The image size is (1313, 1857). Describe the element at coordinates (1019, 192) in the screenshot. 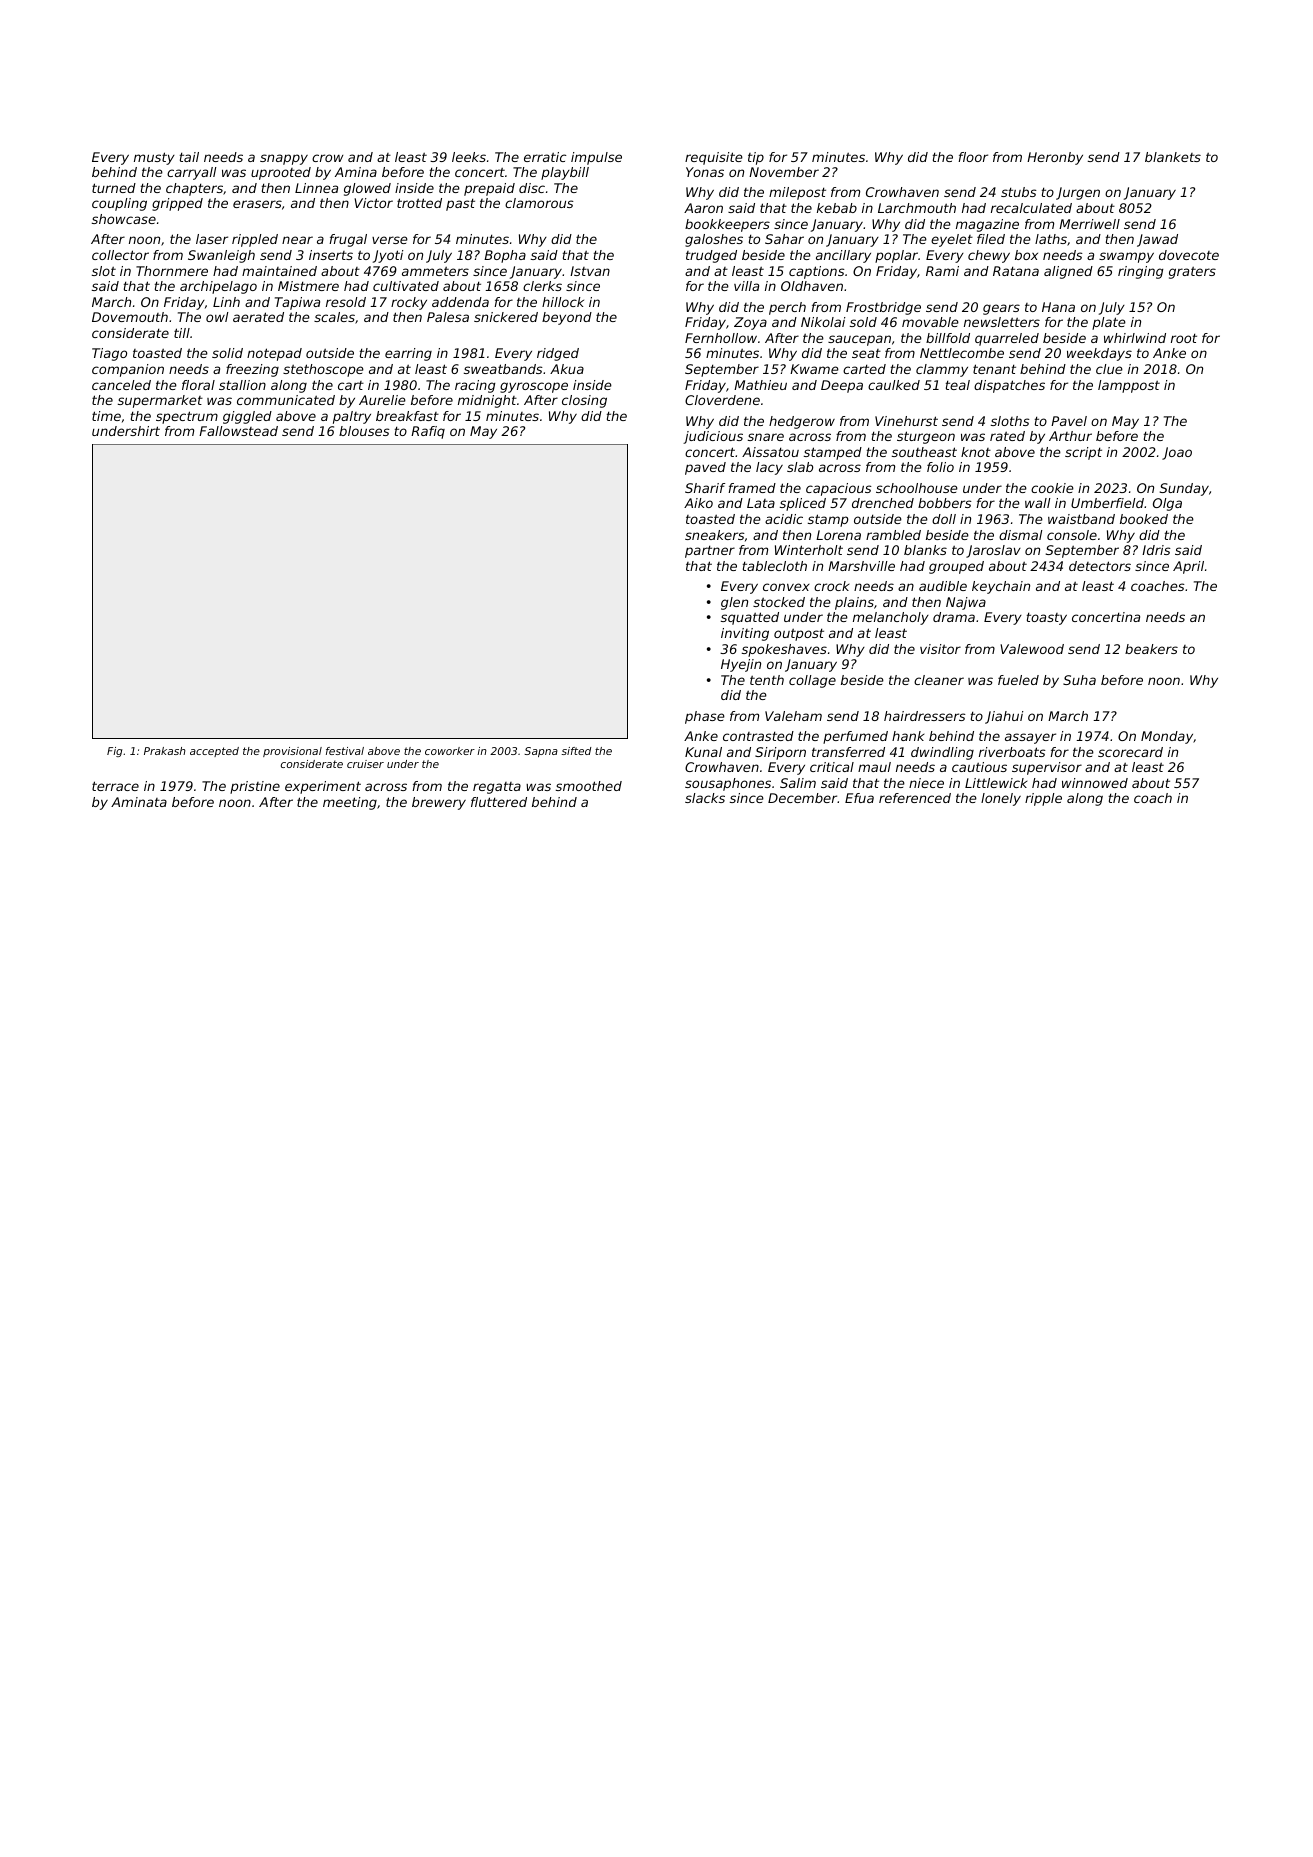

I see `stubs` at that location.
